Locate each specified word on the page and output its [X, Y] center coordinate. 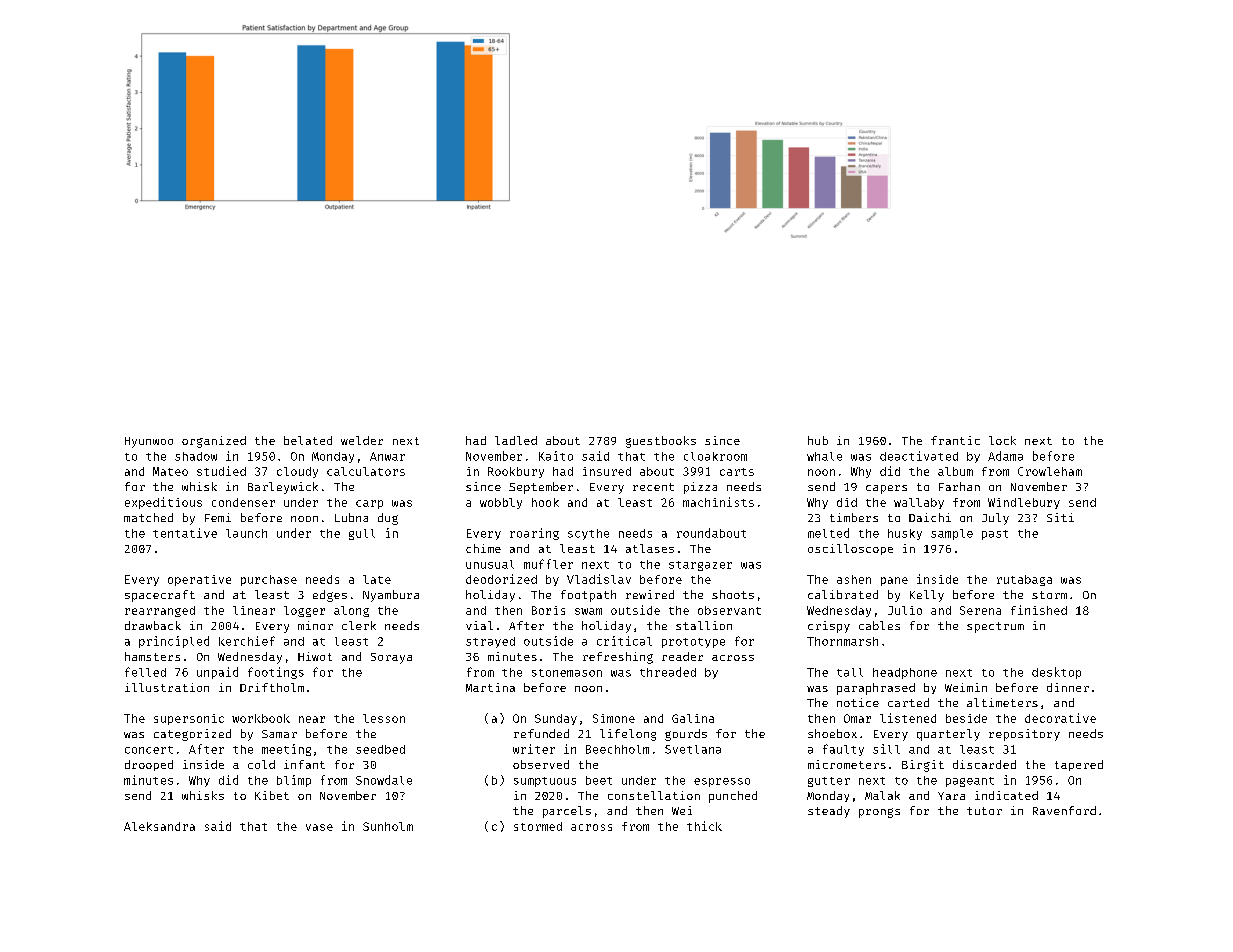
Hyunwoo [149, 442]
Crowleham [1050, 471]
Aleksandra [159, 826]
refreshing [618, 658]
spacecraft [160, 596]
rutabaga [1024, 580]
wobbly [501, 503]
